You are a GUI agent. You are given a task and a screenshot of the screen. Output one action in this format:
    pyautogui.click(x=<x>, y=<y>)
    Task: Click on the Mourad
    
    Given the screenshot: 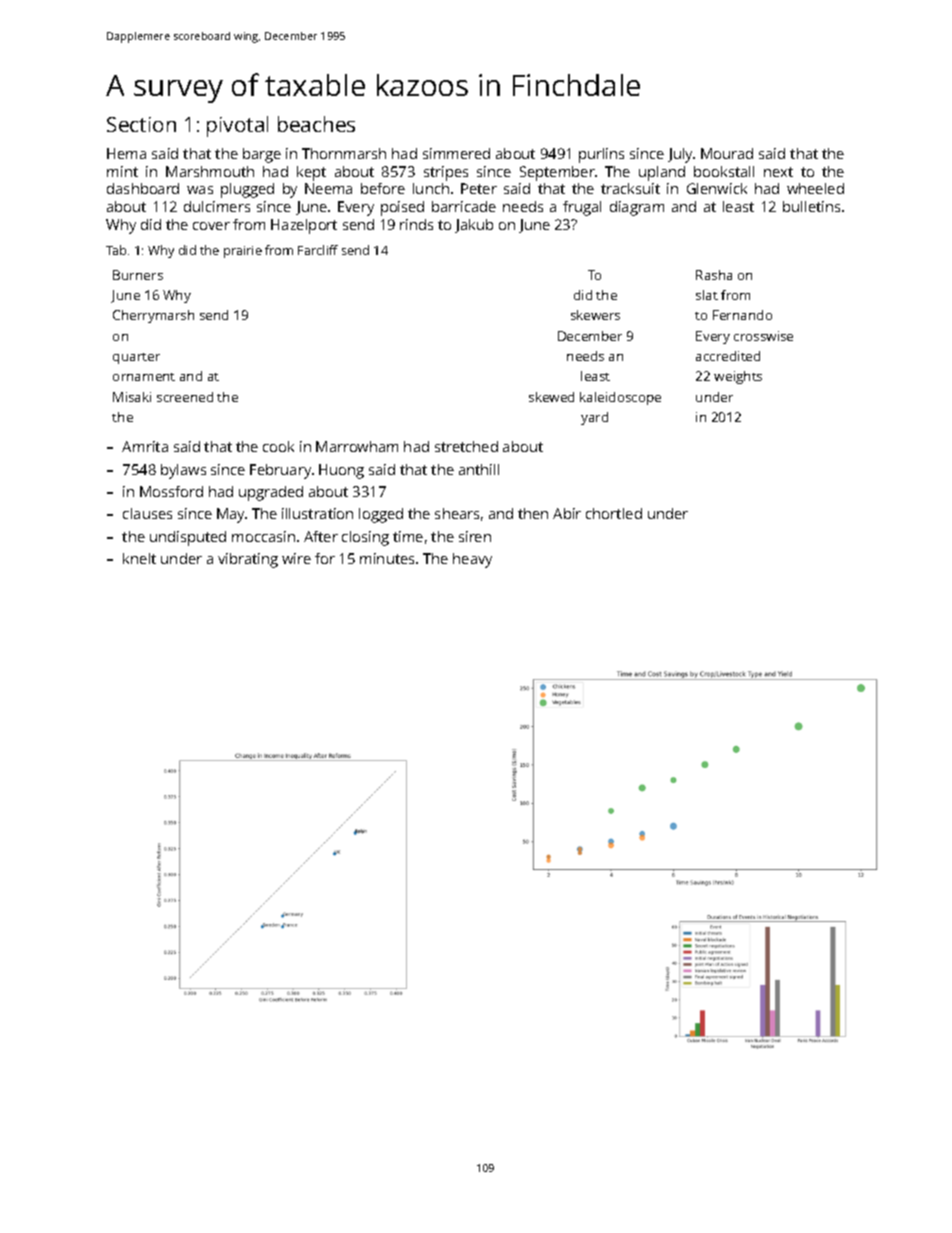 What is the action you would take?
    pyautogui.click(x=727, y=153)
